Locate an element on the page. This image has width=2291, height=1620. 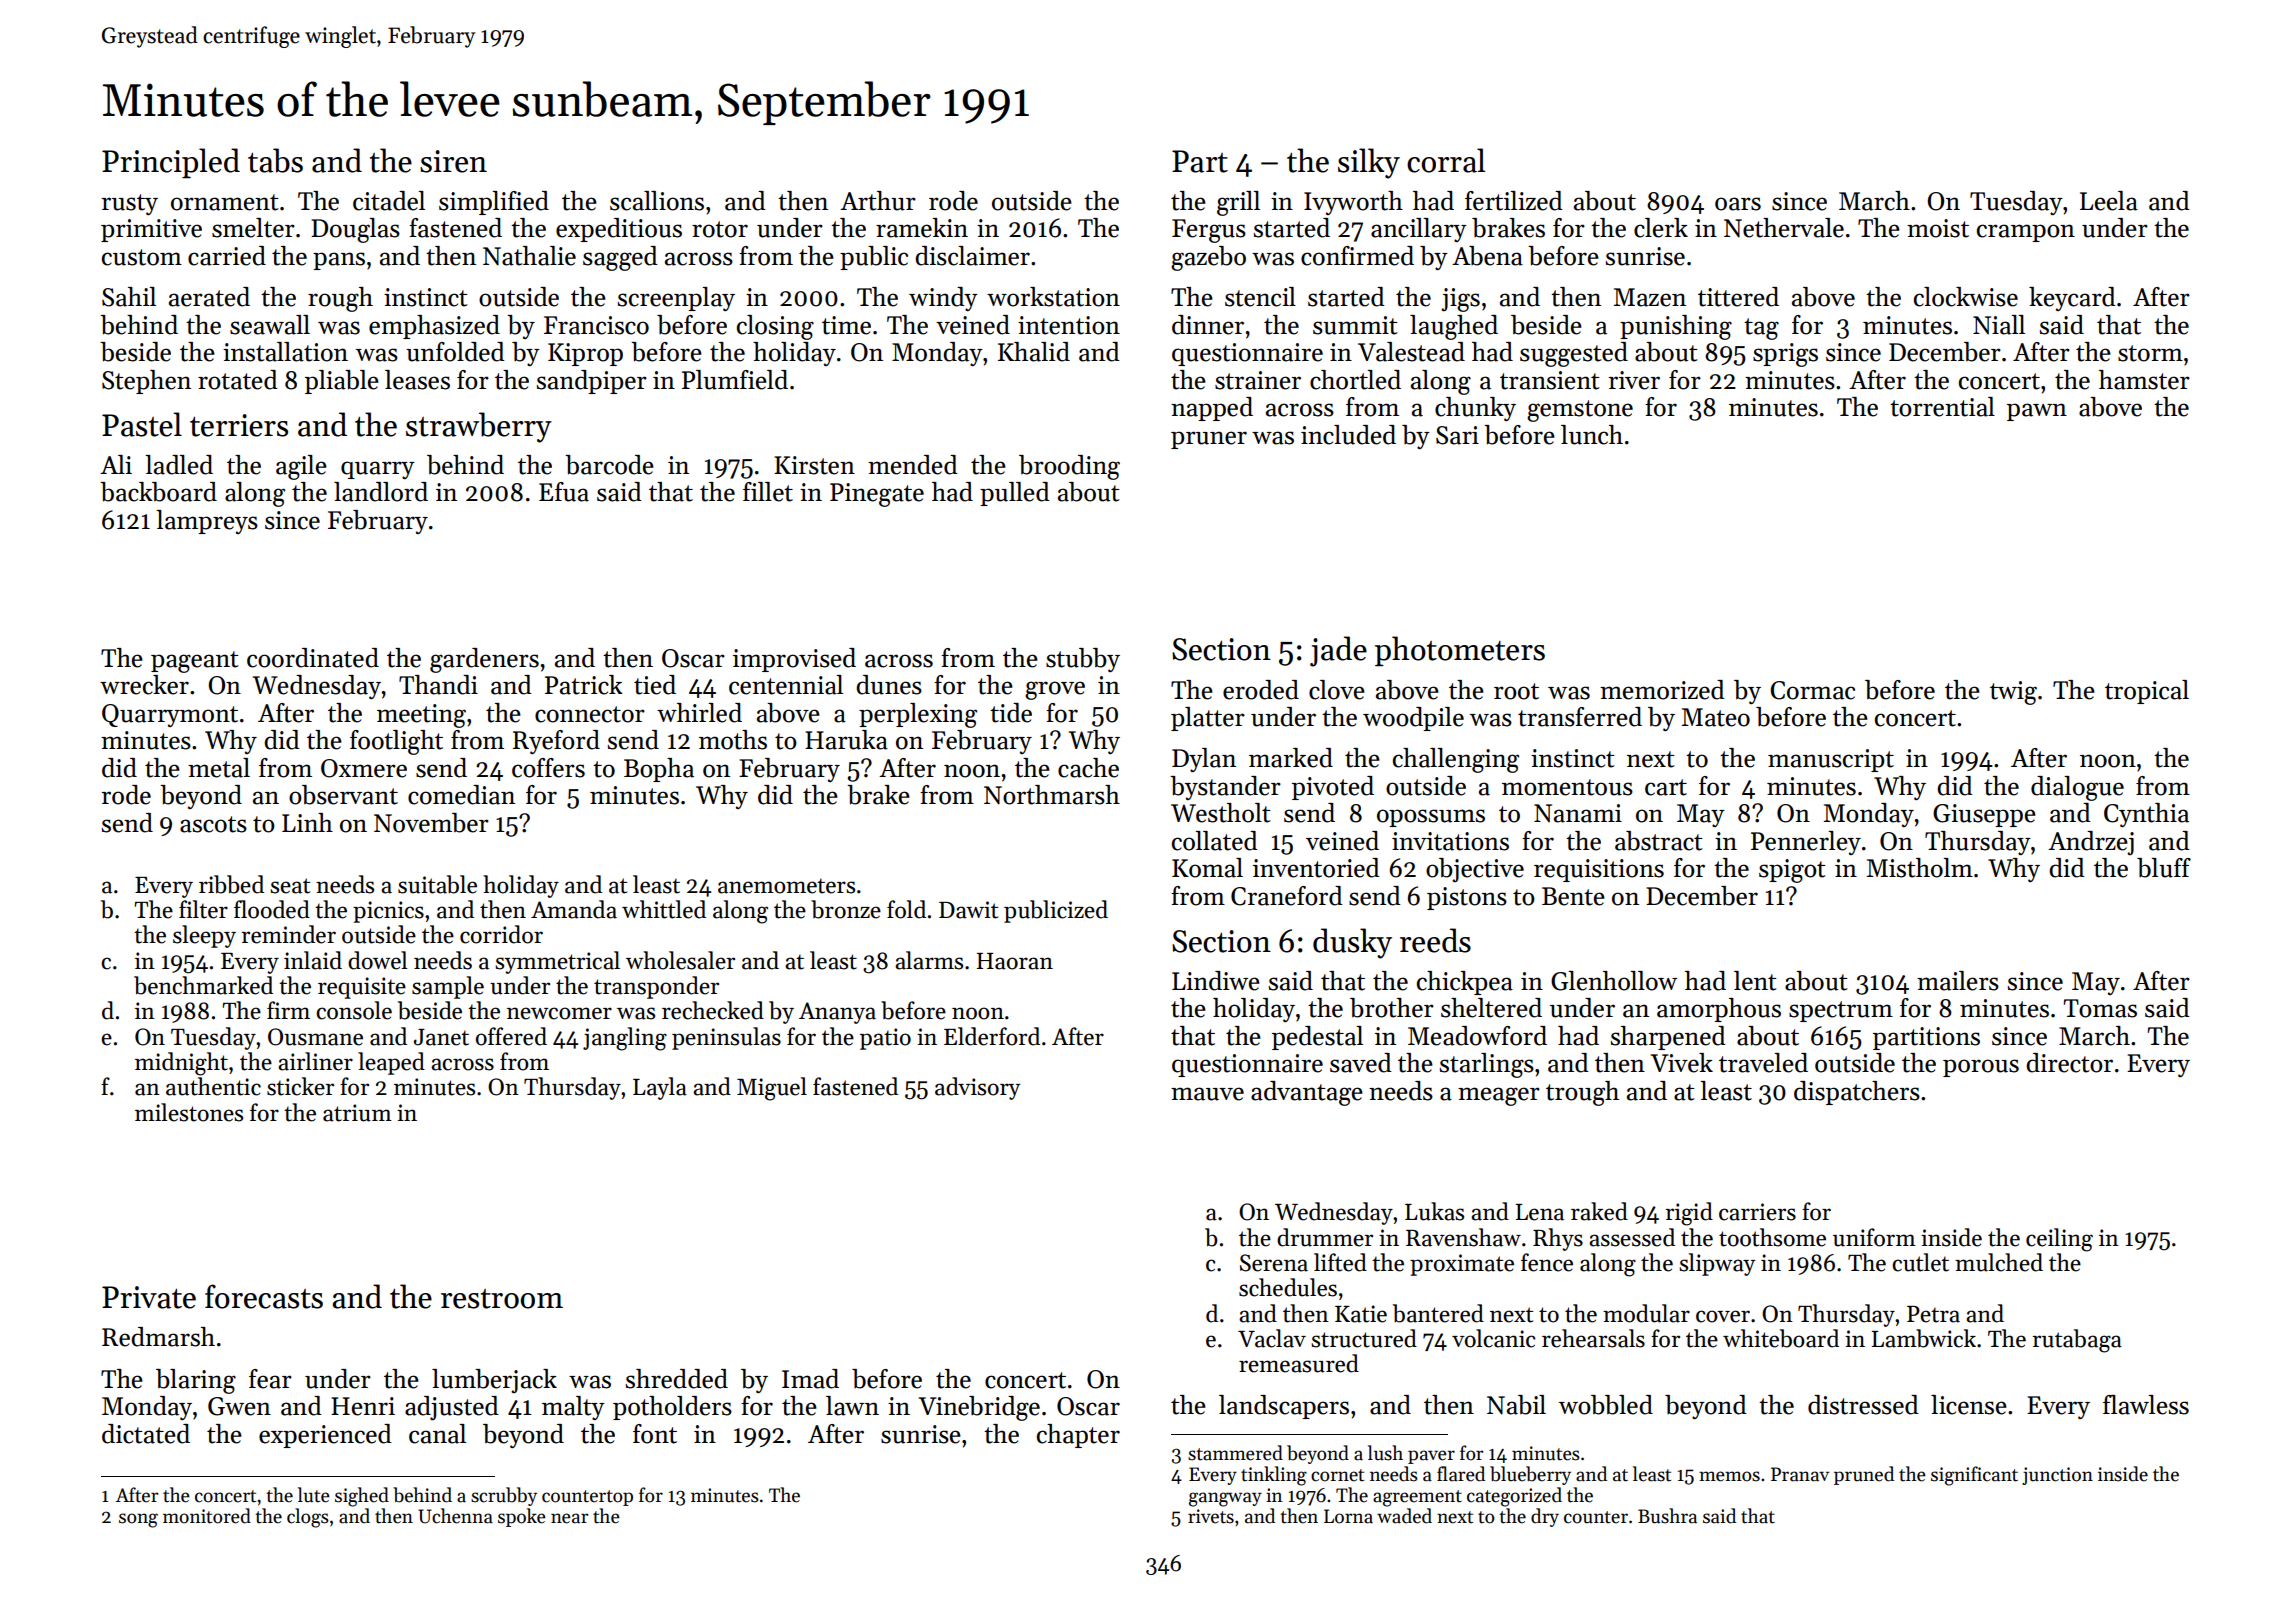
metal is located at coordinates (219, 768).
